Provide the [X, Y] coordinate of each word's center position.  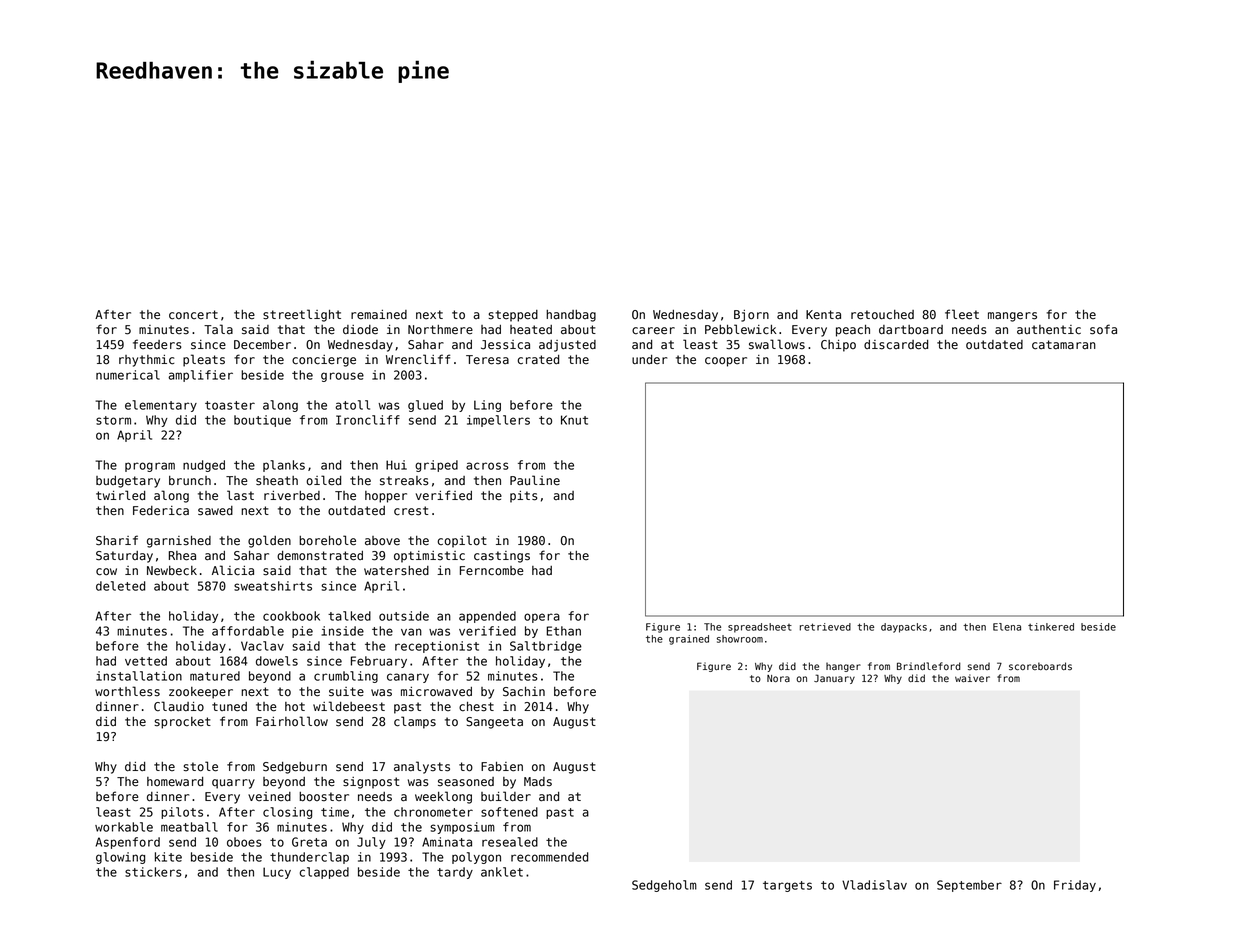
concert [193, 315]
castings [502, 557]
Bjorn [751, 316]
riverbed [292, 496]
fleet [962, 314]
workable [124, 827]
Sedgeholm [664, 886]
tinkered [1051, 627]
